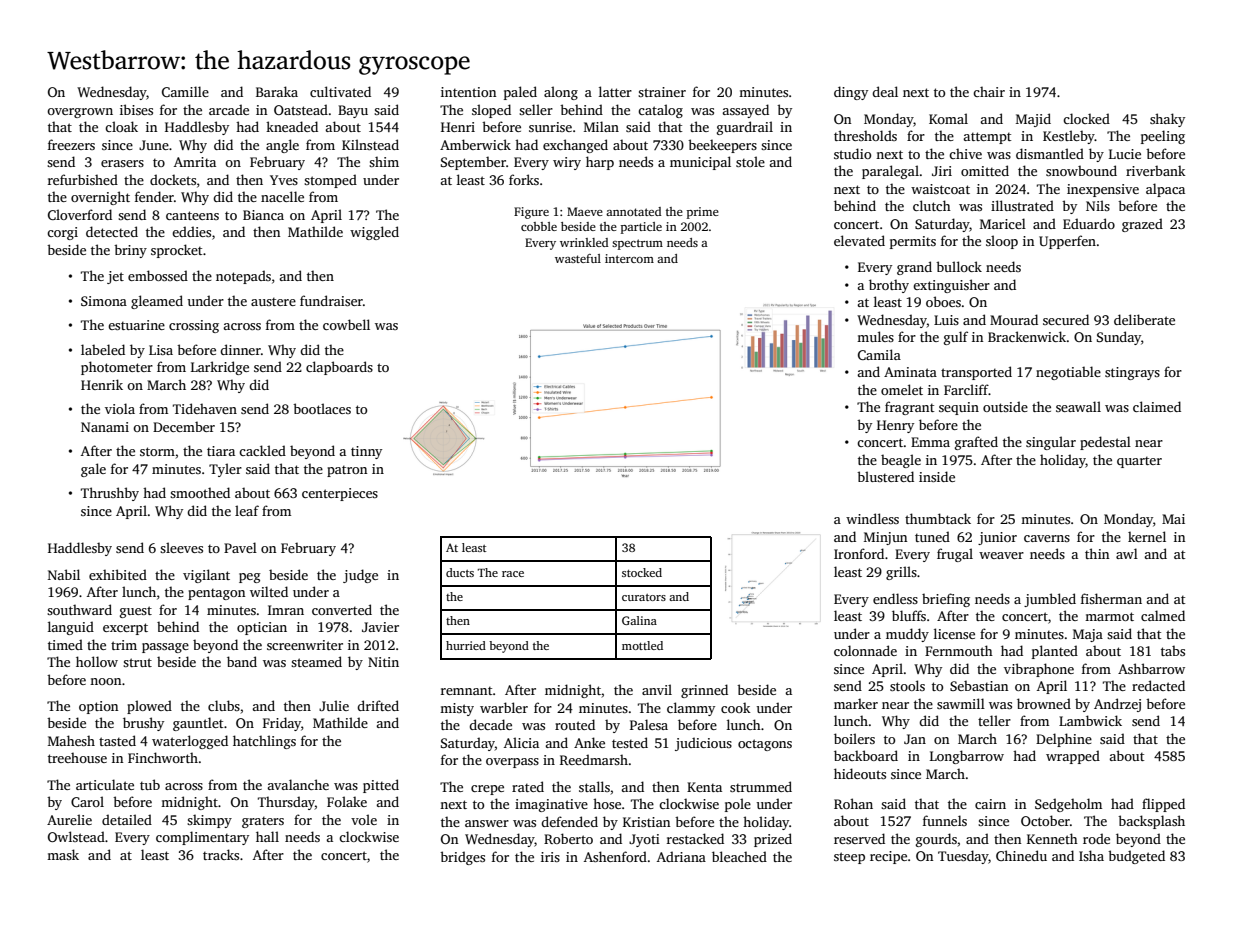 The width and height of the screenshot is (1233, 952). I want to click on intercom, so click(629, 258).
